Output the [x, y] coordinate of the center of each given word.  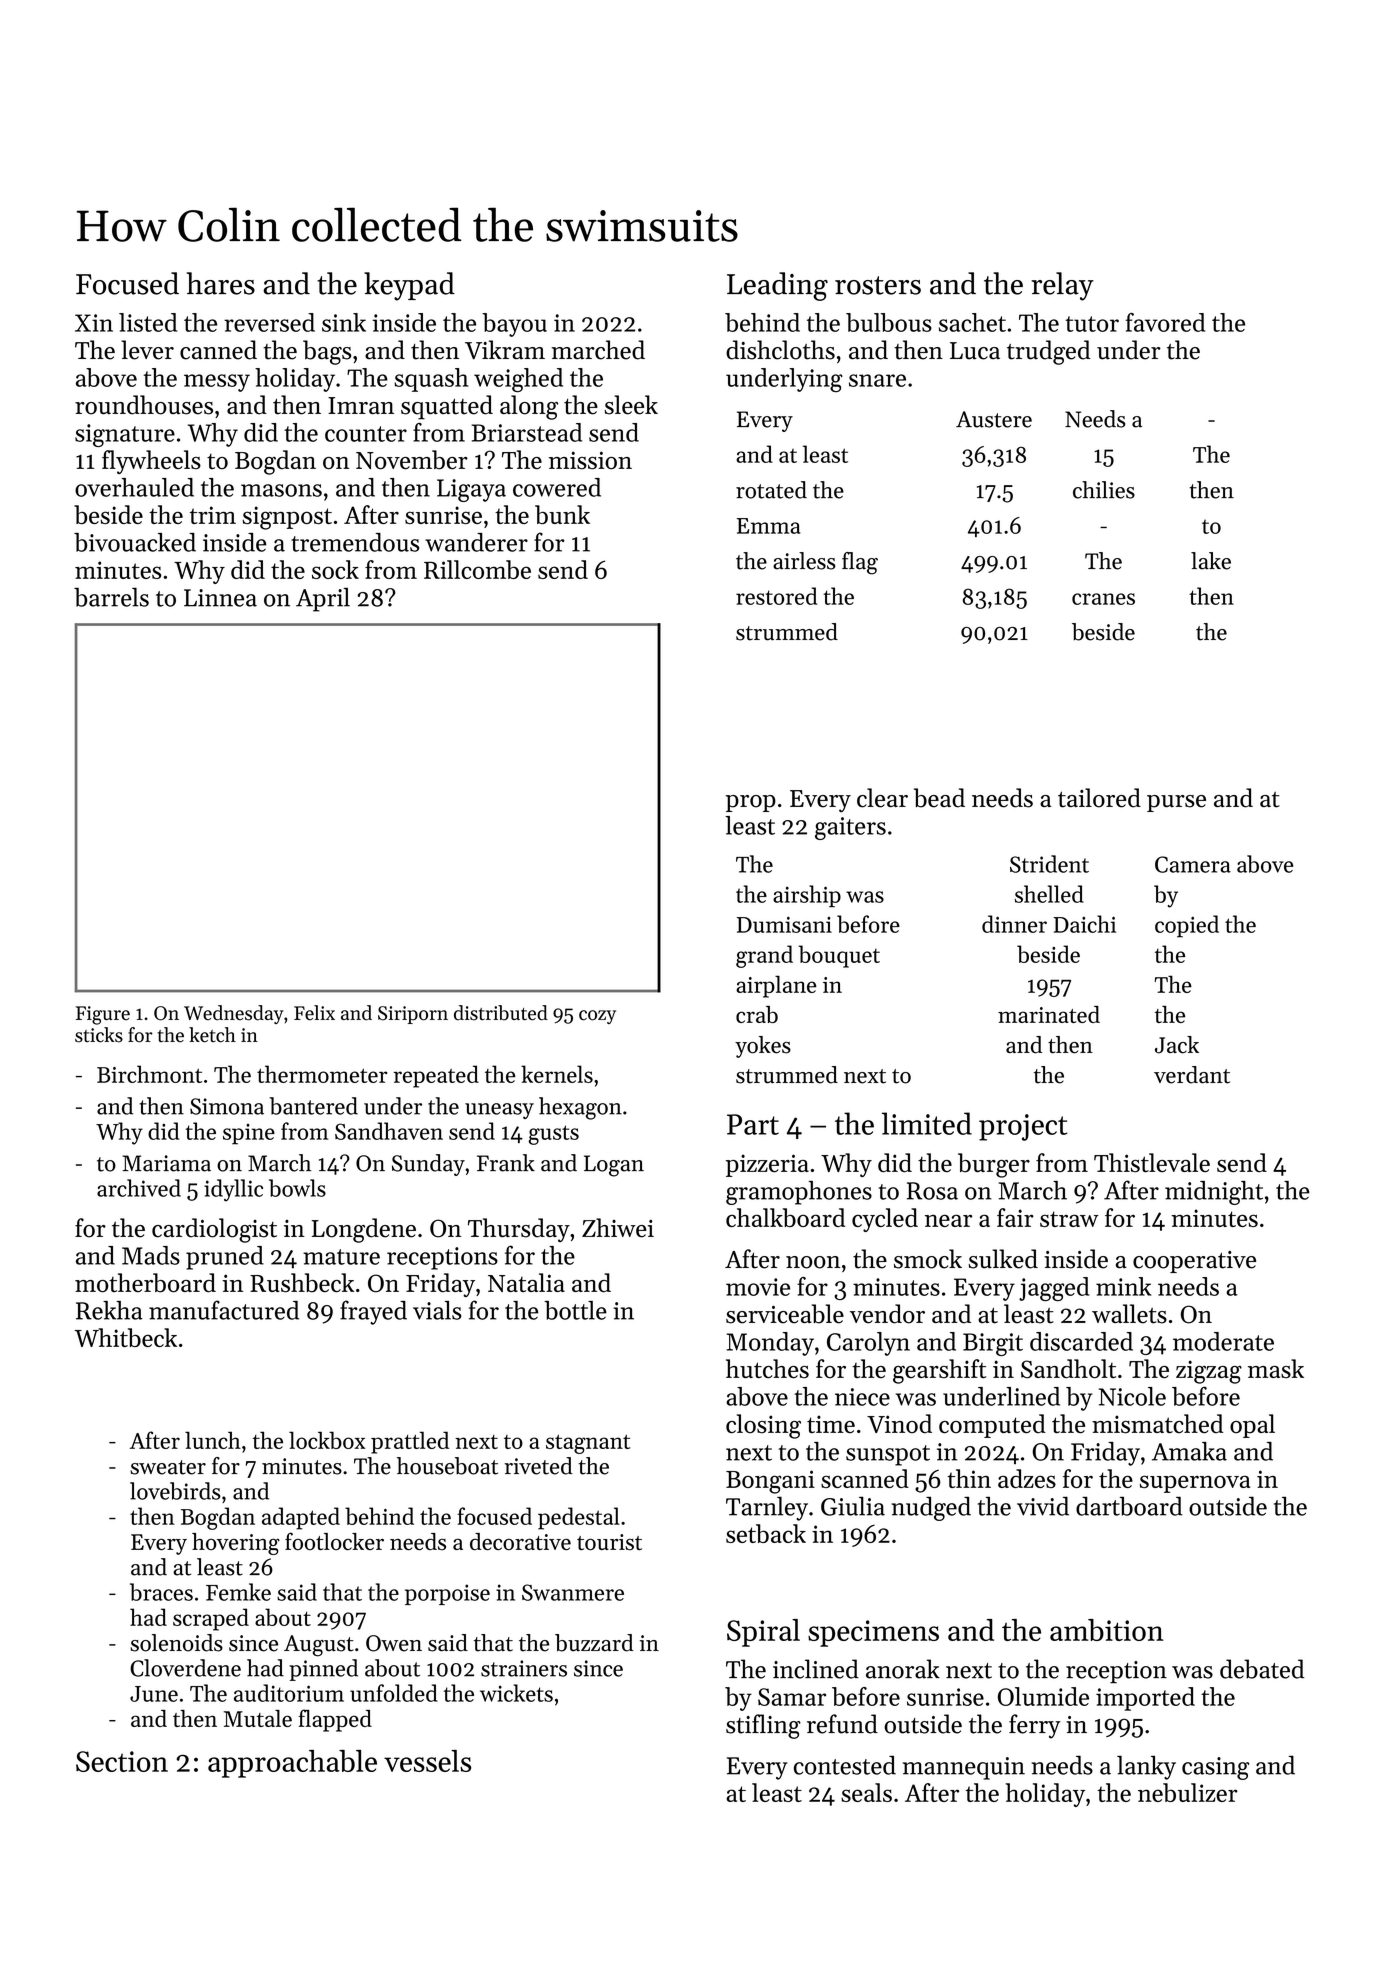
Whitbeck [125, 1337]
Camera [1193, 864]
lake [1211, 561]
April [323, 600]
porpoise [447, 1594]
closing [763, 1426]
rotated [771, 490]
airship [807, 896]
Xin [94, 323]
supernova [1195, 1484]
